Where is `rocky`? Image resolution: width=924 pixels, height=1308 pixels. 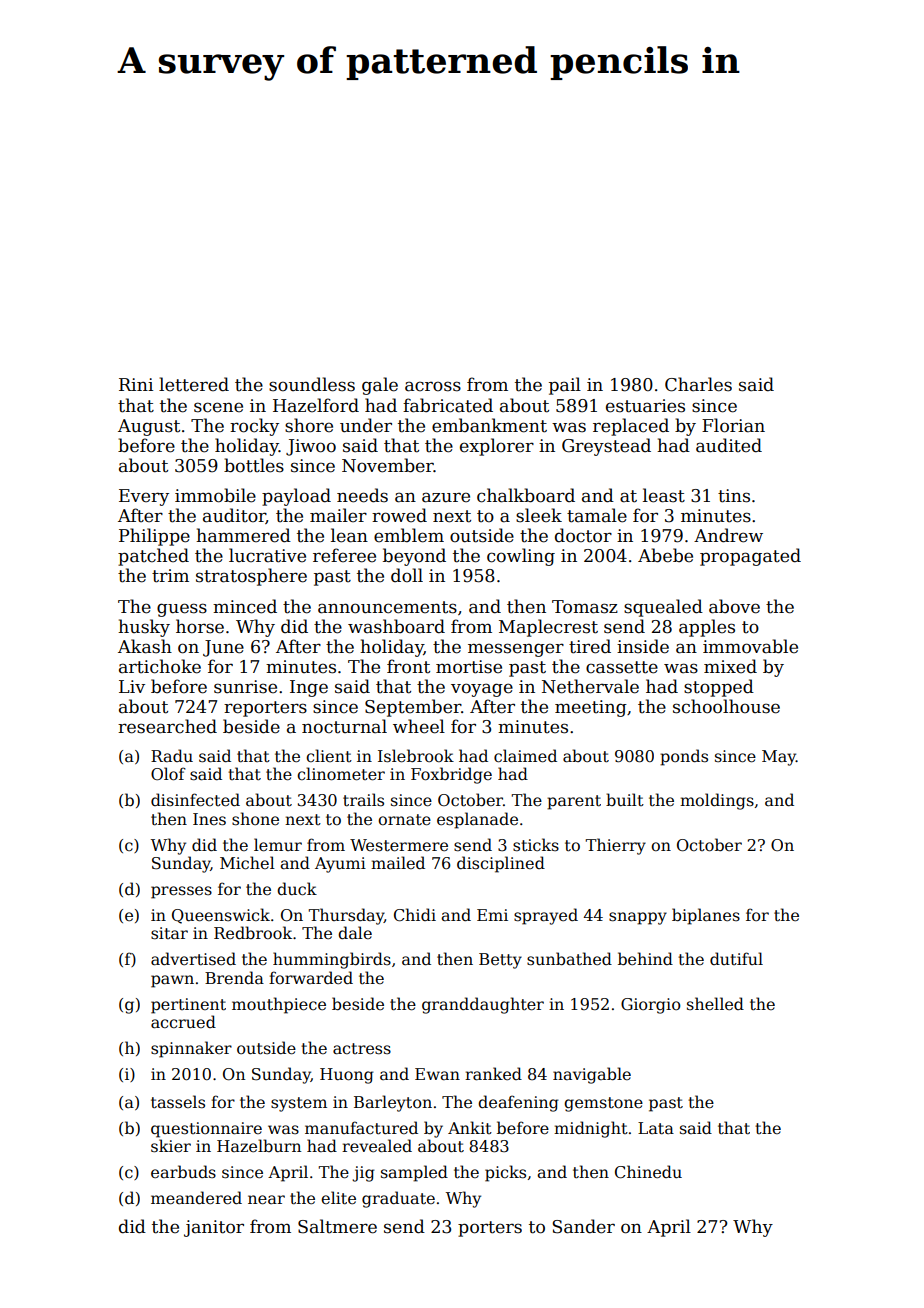 rocky is located at coordinates (254, 427).
